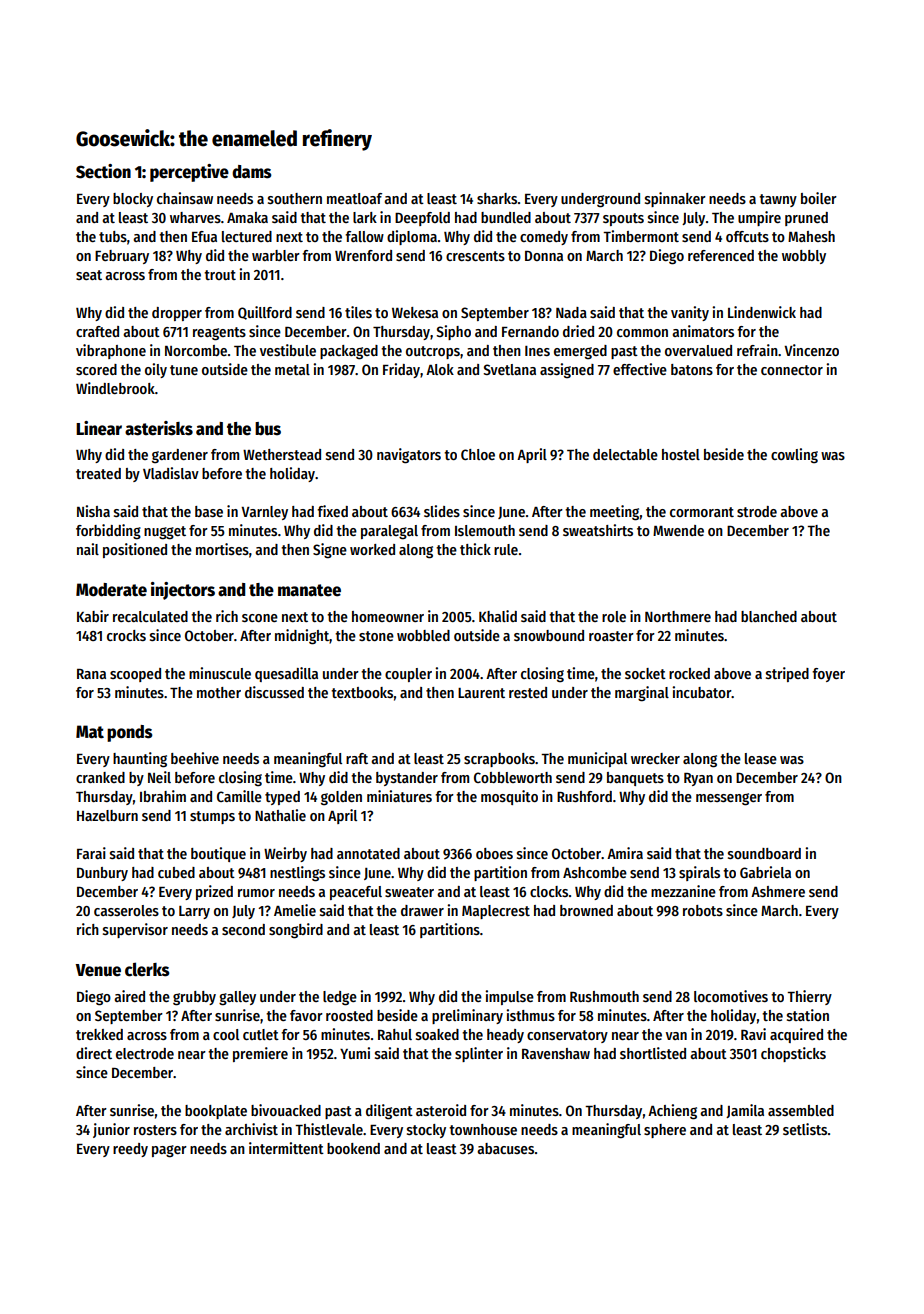 The width and height of the image is (924, 1314). Describe the element at coordinates (509, 369) in the image. I see `Svetlana` at that location.
